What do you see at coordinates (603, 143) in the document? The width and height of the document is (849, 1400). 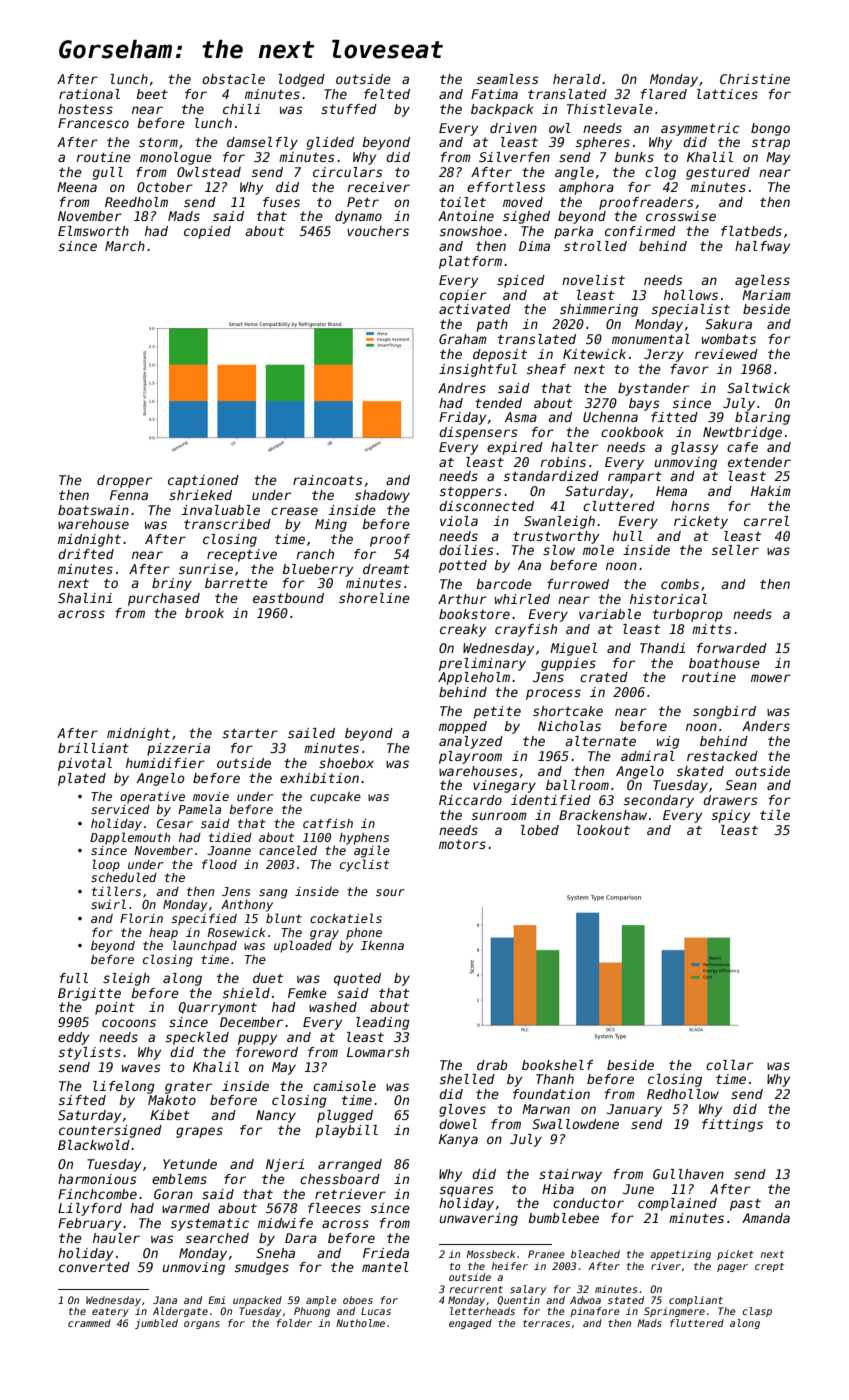 I see `spheres` at bounding box center [603, 143].
